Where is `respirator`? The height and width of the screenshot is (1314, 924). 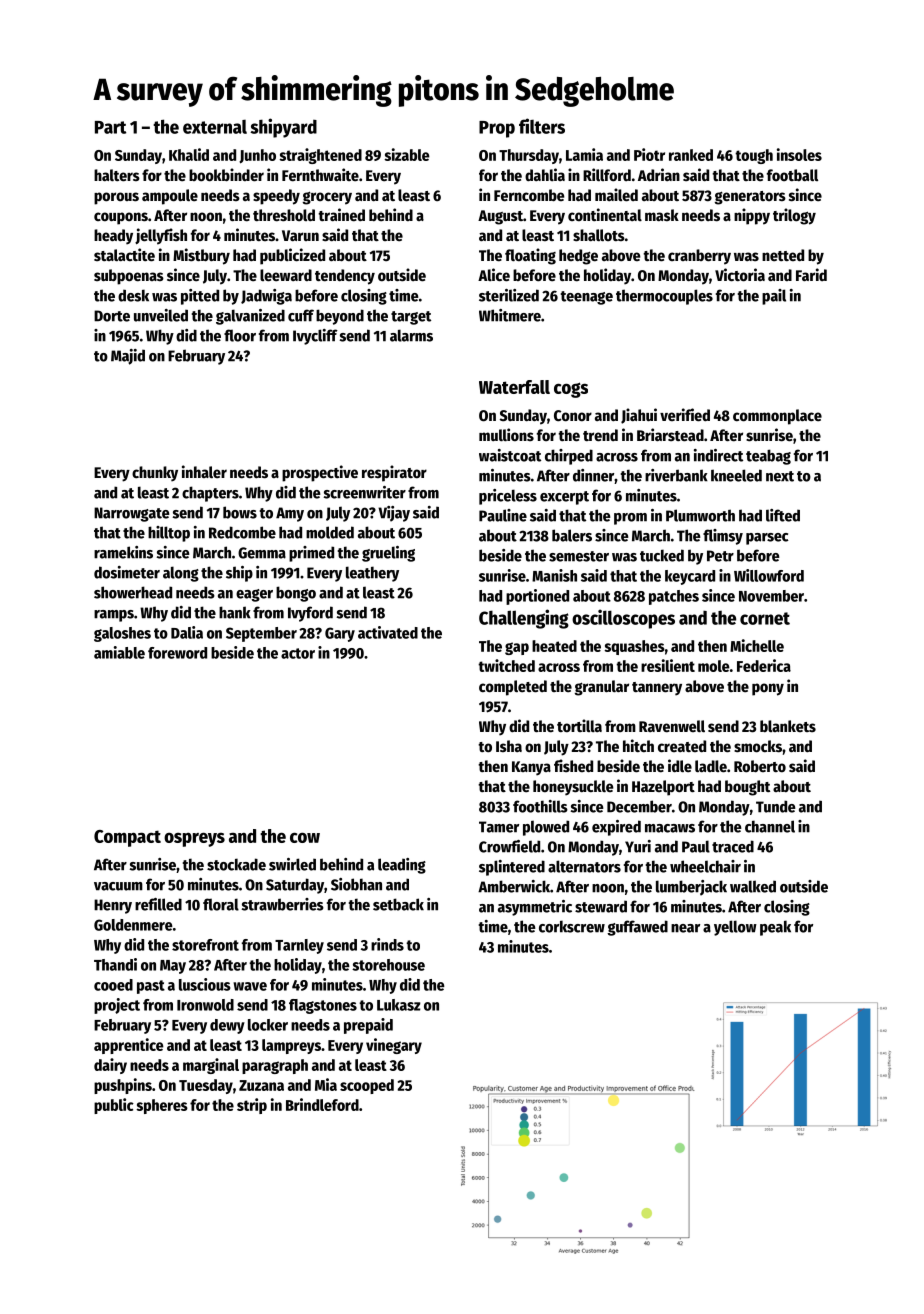
respirator is located at coordinates (394, 473).
